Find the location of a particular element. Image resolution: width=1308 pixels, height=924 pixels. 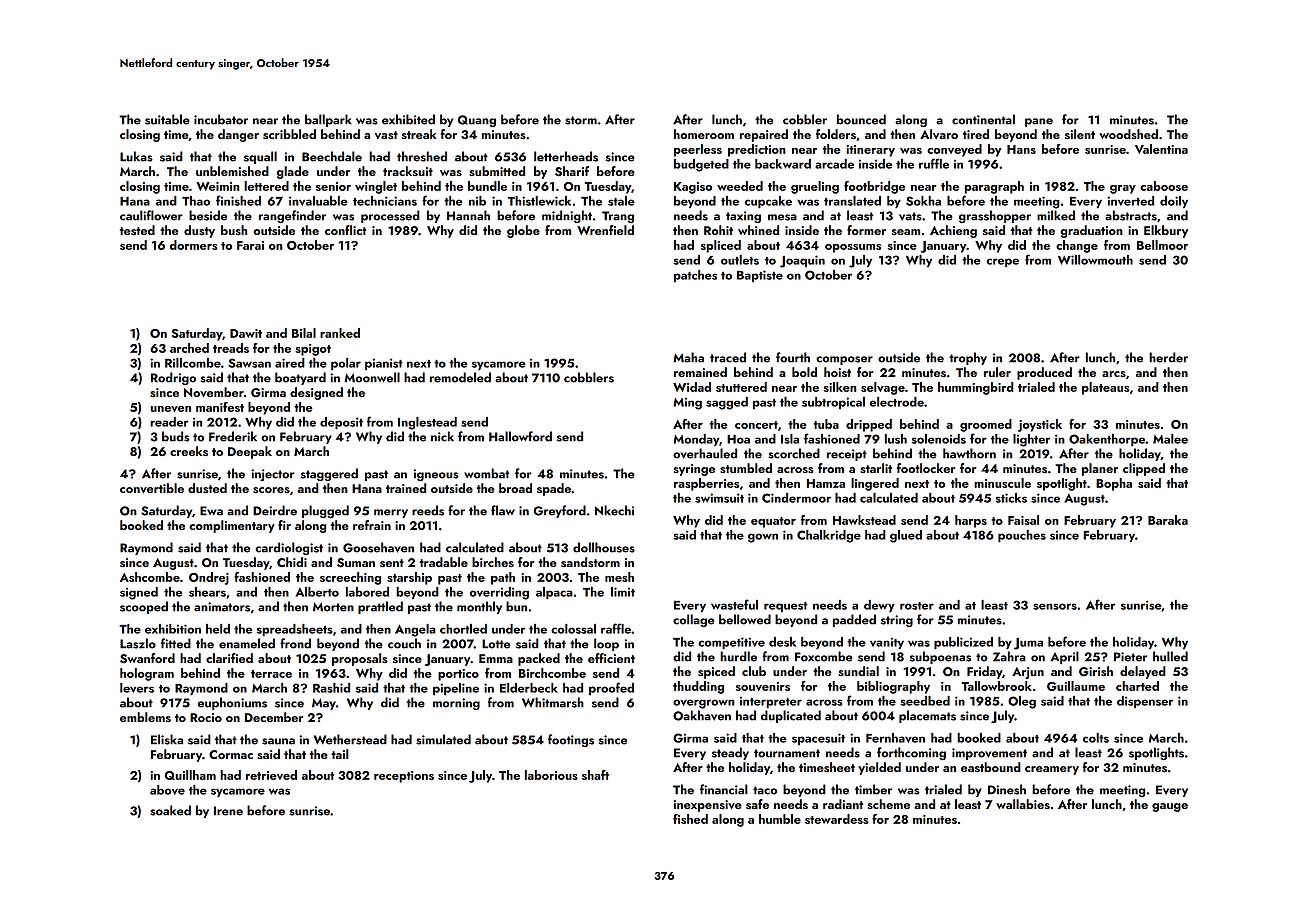

suitable is located at coordinates (167, 119).
